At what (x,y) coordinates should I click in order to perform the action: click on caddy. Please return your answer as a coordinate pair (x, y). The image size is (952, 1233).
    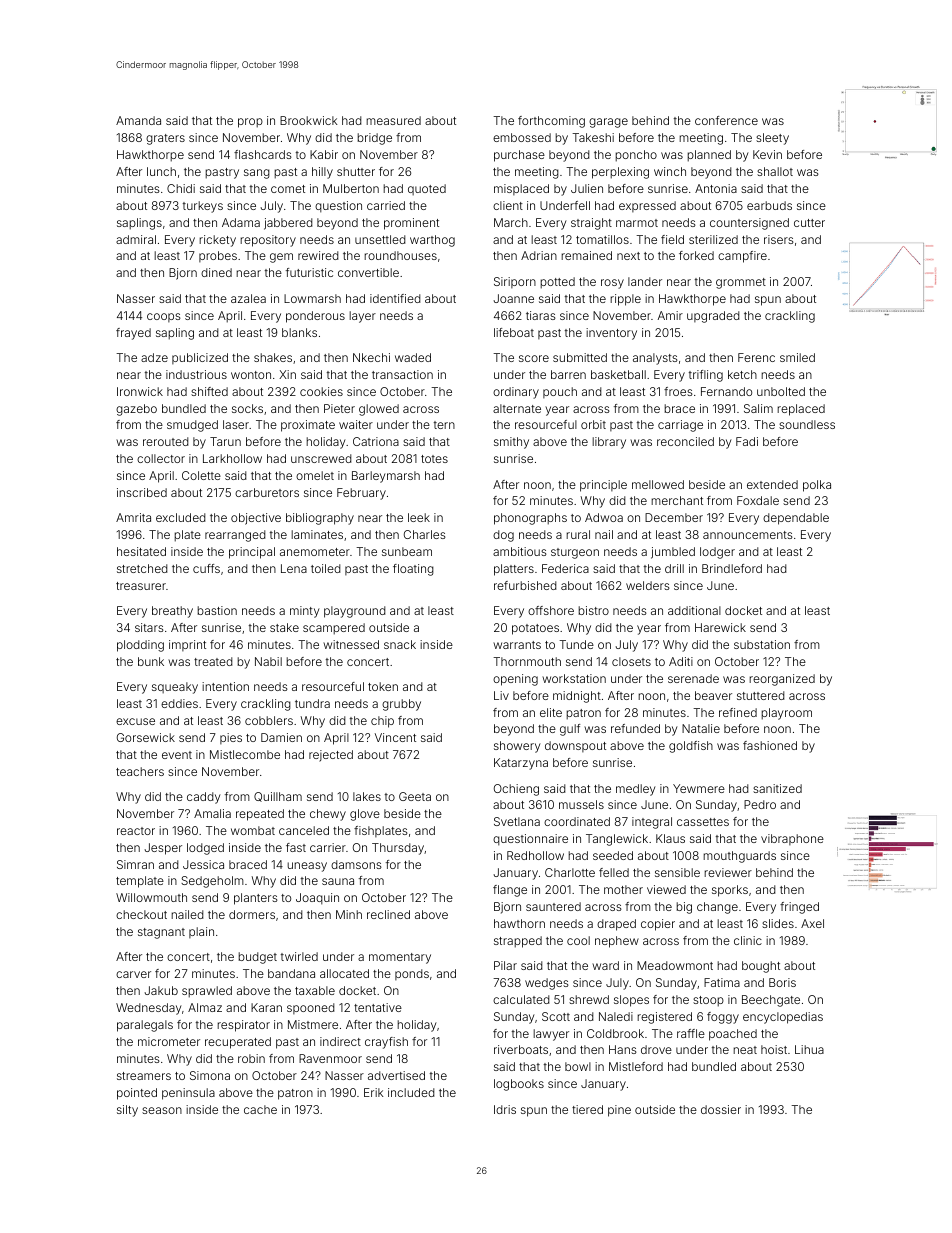
    Looking at the image, I should click on (204, 798).
